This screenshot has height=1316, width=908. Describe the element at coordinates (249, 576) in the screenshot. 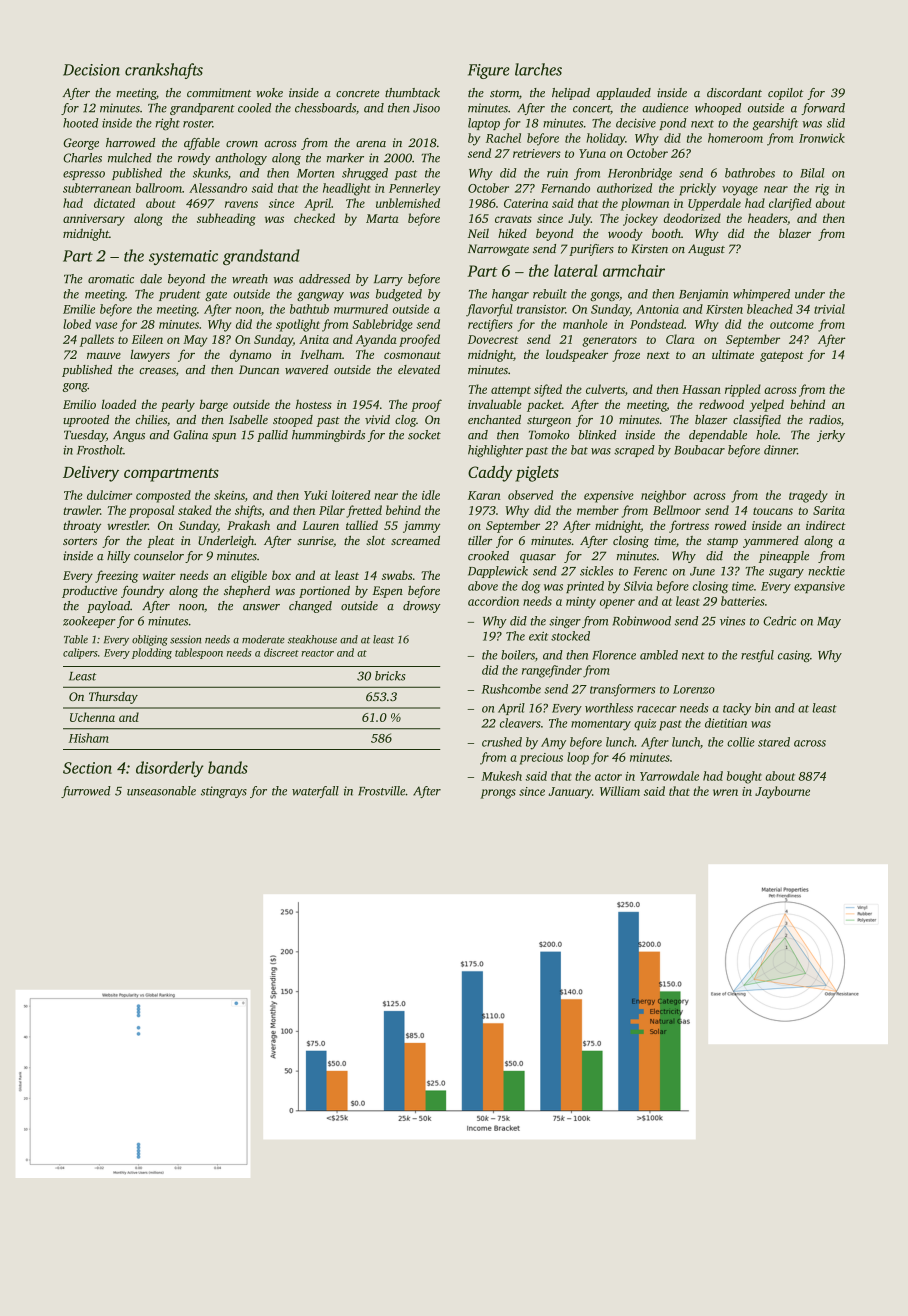

I see `eligible` at that location.
